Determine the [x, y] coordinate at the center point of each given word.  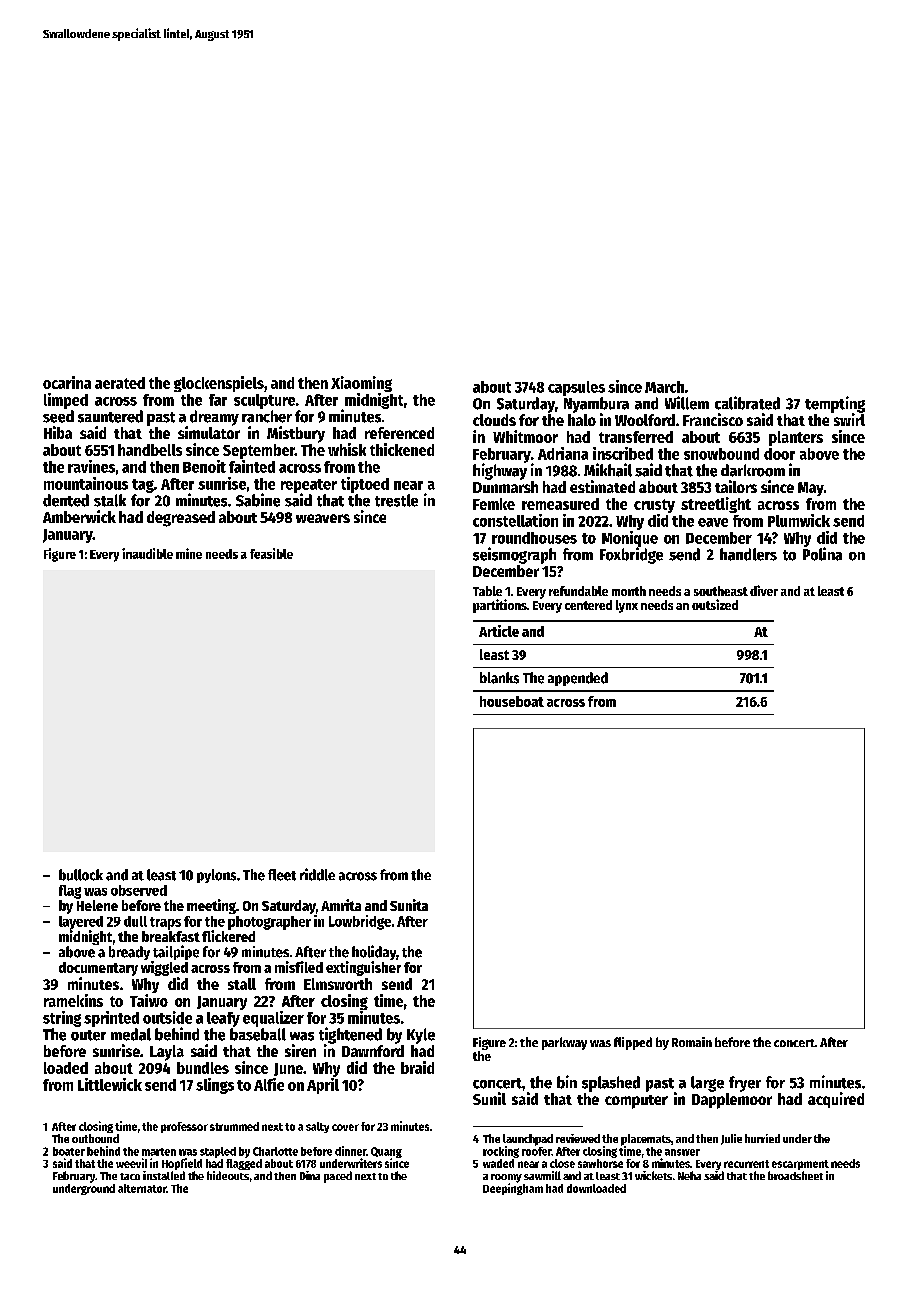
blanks [499, 678]
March [664, 387]
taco [130, 1176]
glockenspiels [219, 384]
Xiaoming [361, 384]
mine [189, 553]
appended [578, 679]
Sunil [489, 1098]
